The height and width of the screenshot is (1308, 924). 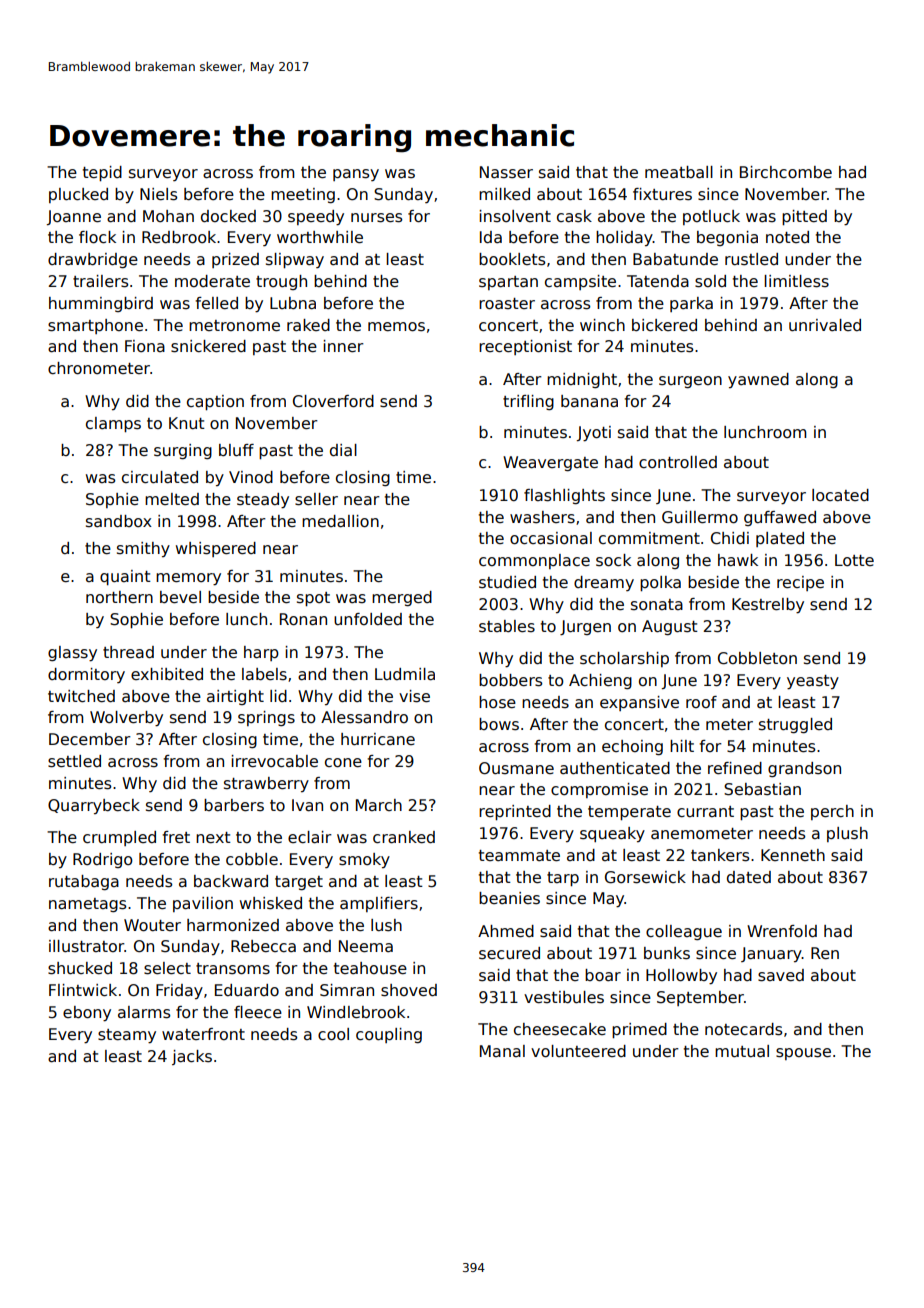 I want to click on Ahmed, so click(x=506, y=931).
